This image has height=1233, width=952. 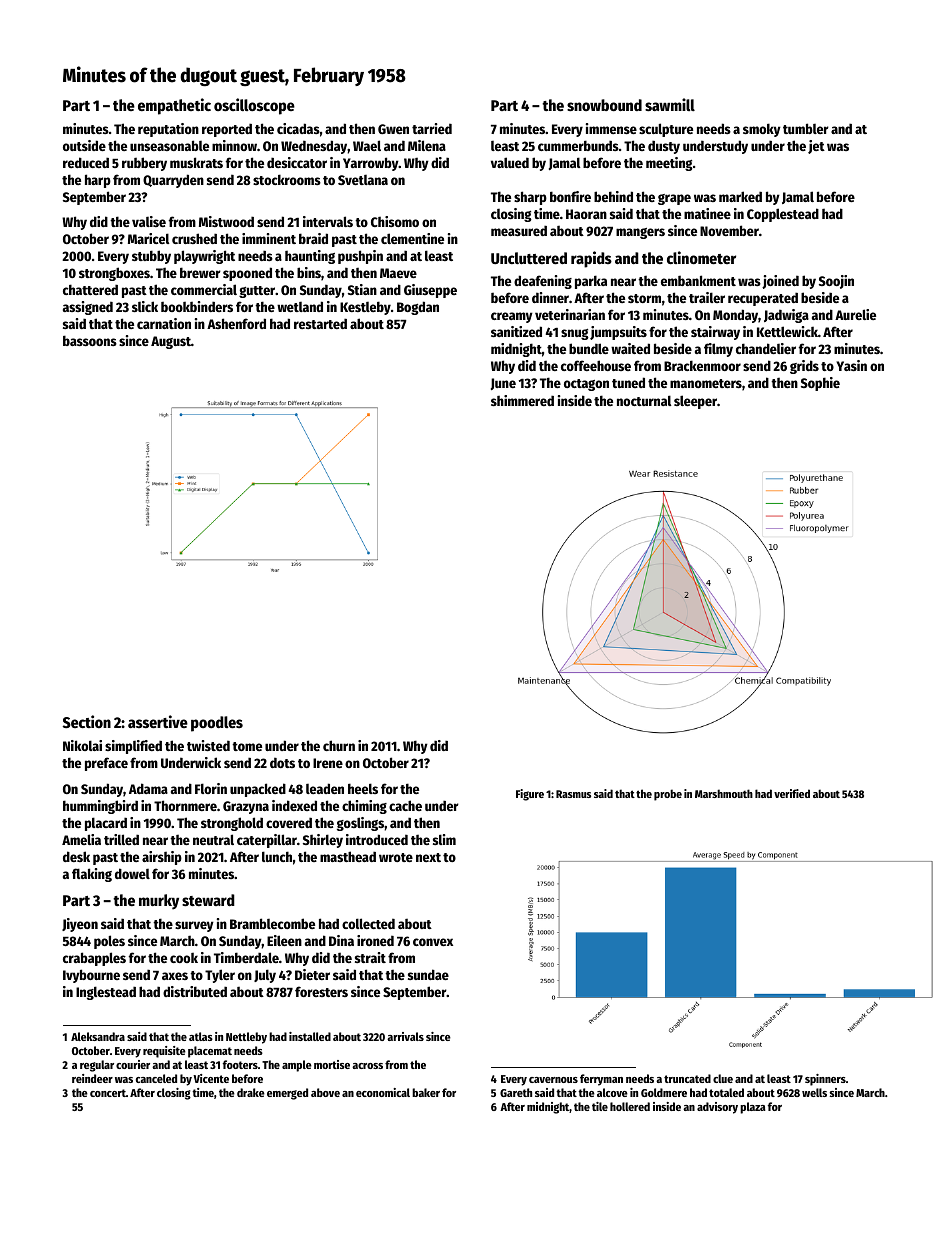 I want to click on embankment, so click(x=698, y=280).
